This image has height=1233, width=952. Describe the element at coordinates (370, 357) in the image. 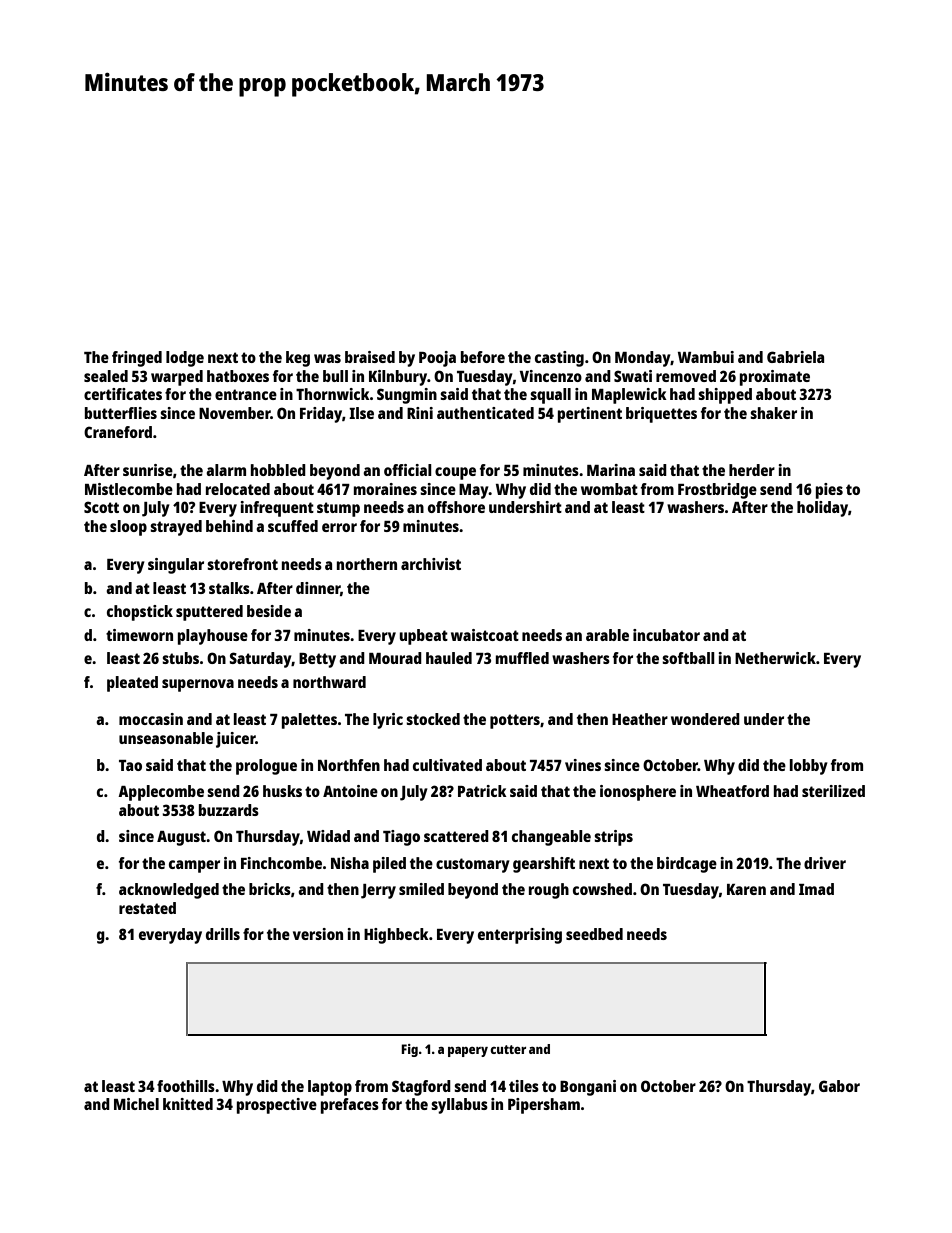

I see `braised` at that location.
